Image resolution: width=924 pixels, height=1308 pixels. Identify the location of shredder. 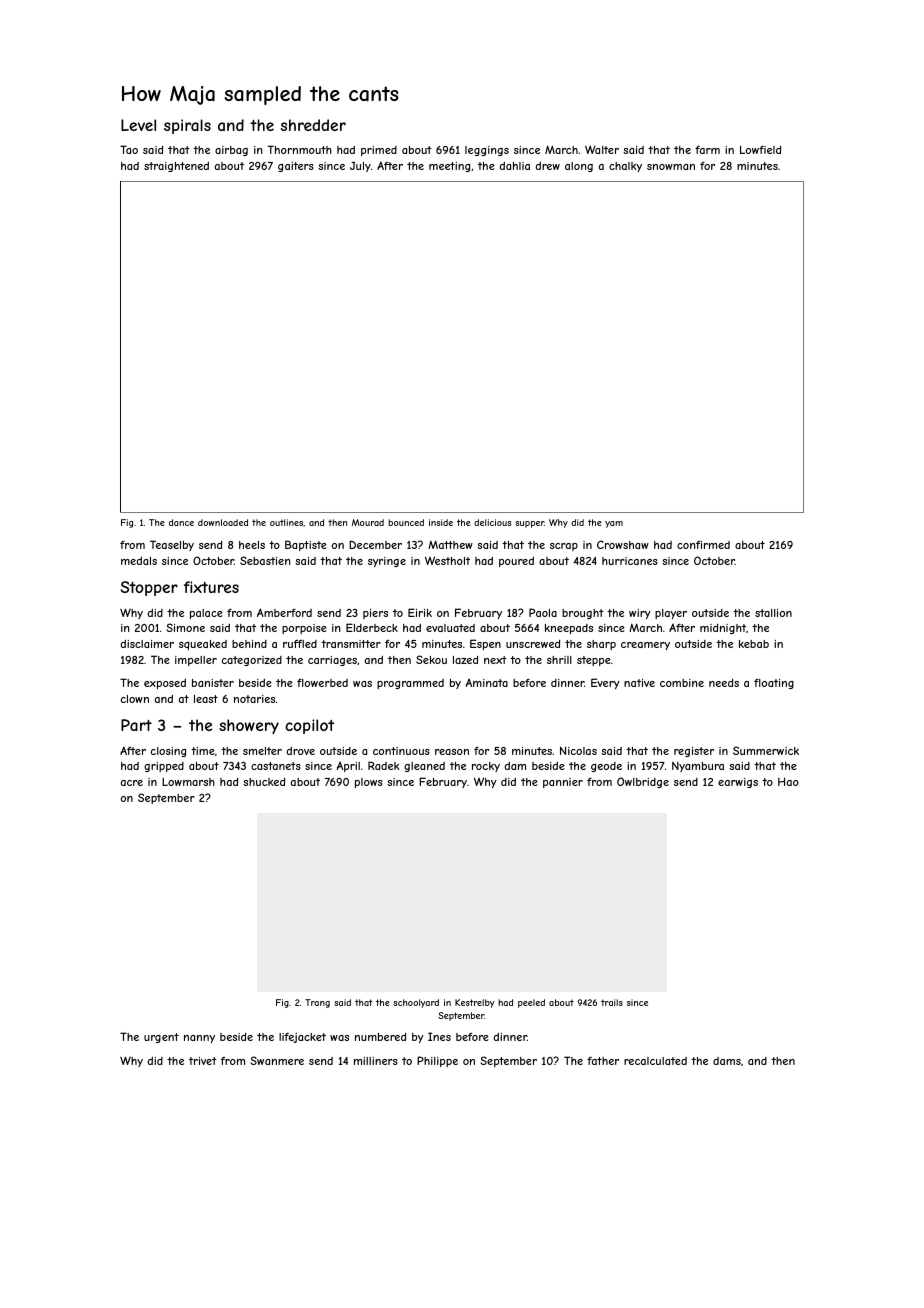
(313, 125).
